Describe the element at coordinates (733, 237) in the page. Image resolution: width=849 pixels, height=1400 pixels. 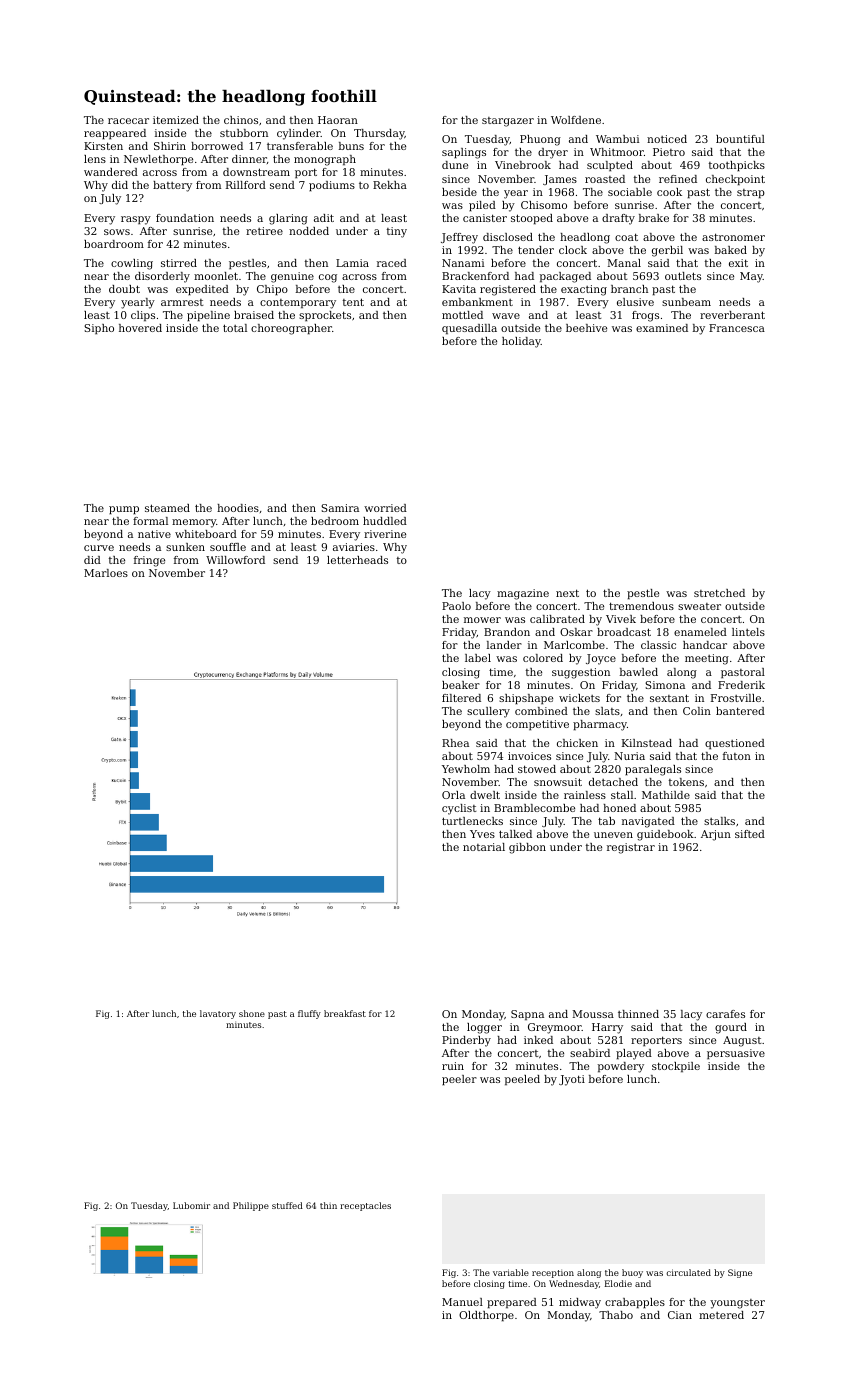
I see `astronomer` at that location.
